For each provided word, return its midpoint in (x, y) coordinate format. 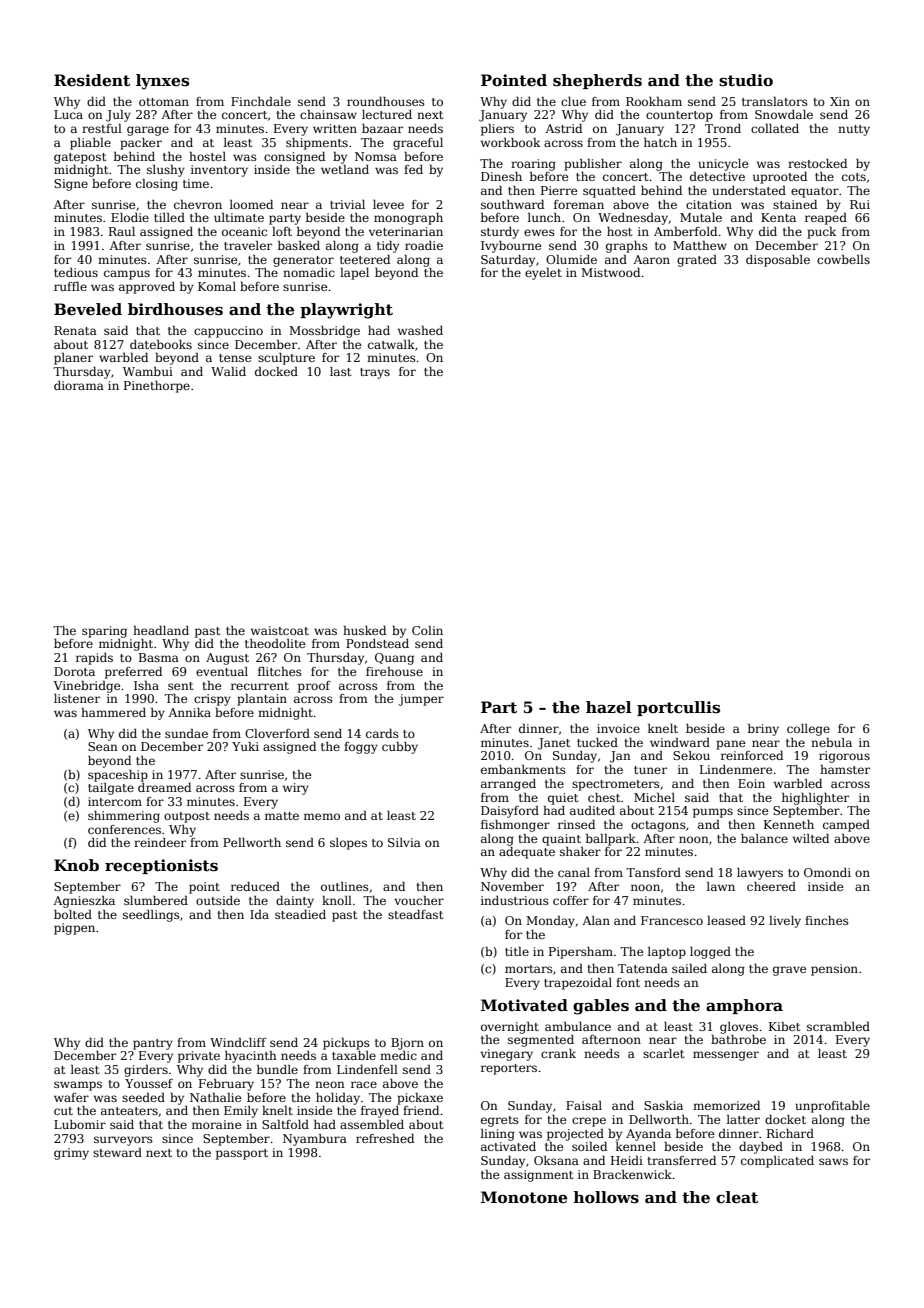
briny (763, 730)
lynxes (162, 82)
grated (697, 261)
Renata (75, 330)
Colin (427, 630)
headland (161, 630)
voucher (419, 900)
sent (180, 686)
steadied (300, 914)
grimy (71, 1154)
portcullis (678, 708)
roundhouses (386, 101)
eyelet (543, 274)
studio (746, 80)
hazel (609, 707)
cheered (771, 886)
